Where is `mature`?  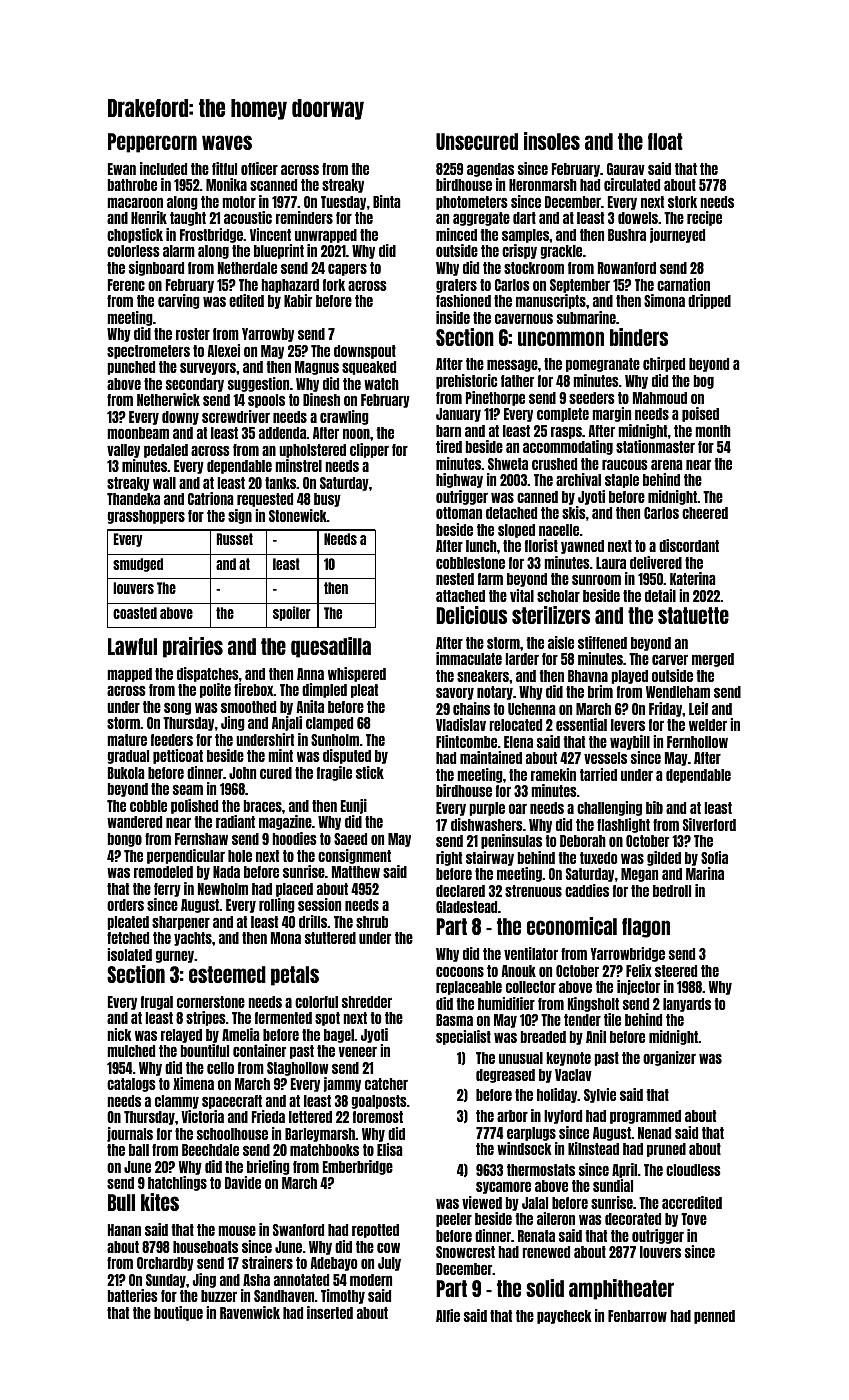
mature is located at coordinates (127, 740).
